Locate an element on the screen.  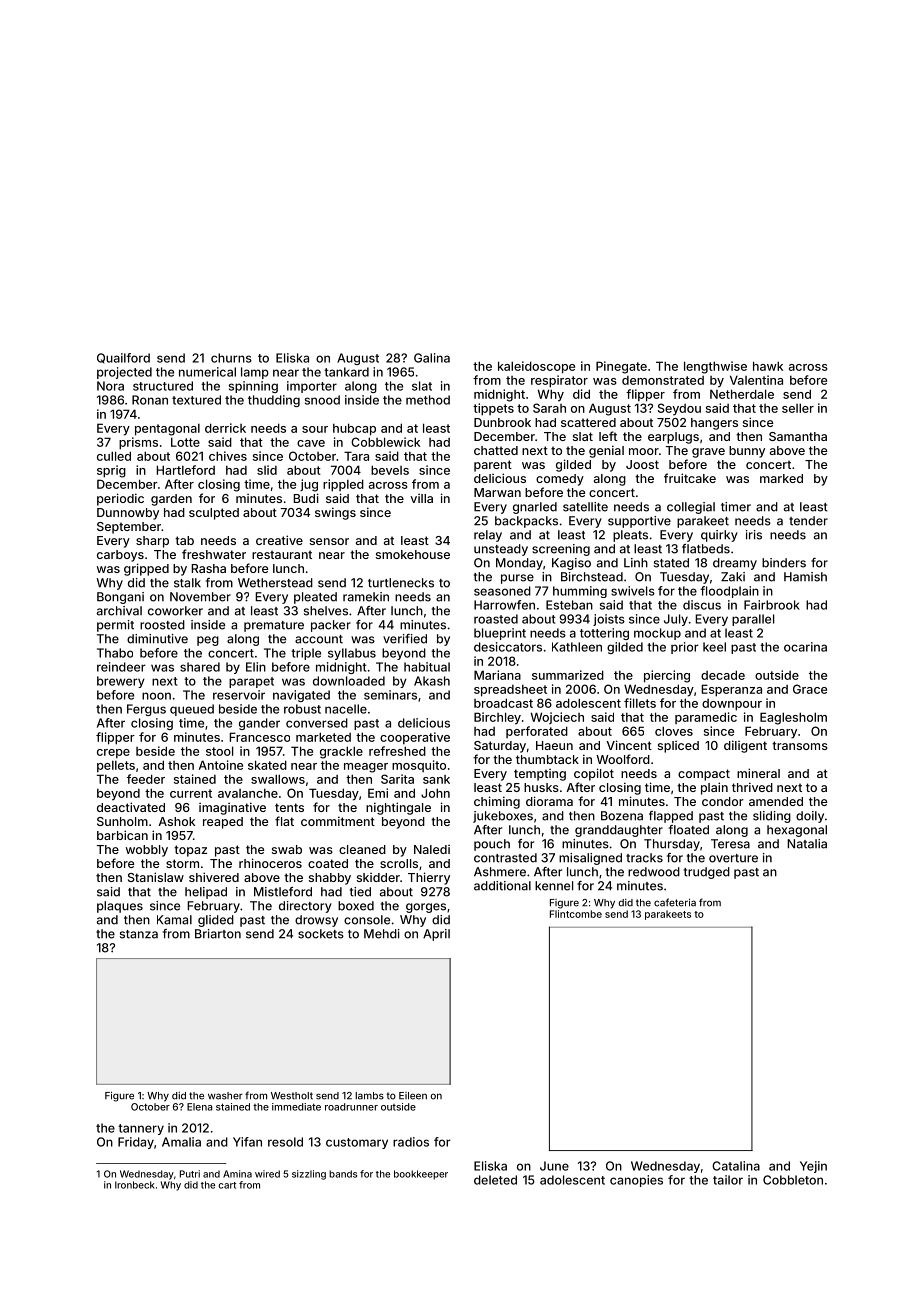
Akash is located at coordinates (432, 681).
